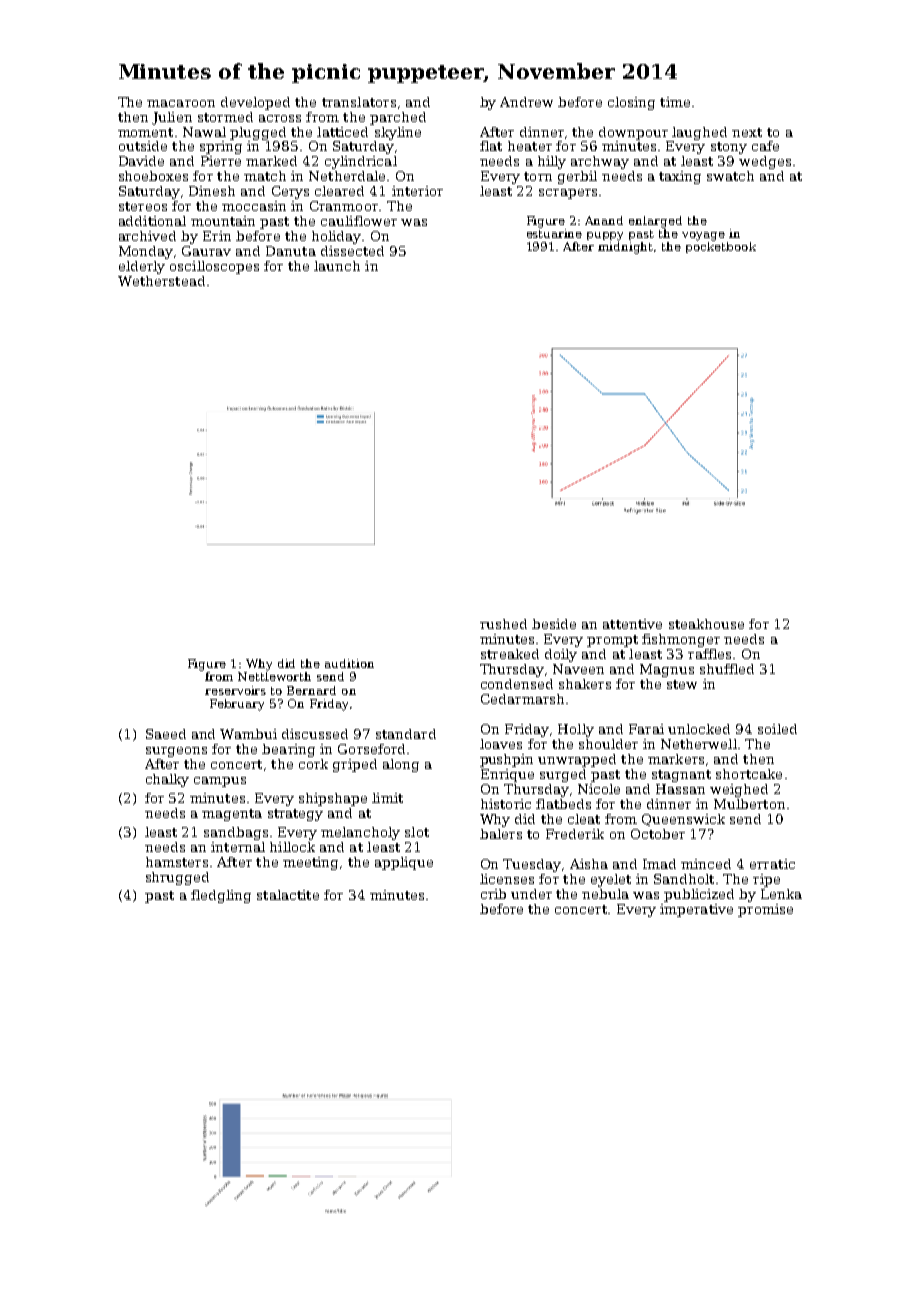  What do you see at coordinates (337, 266) in the screenshot?
I see `launch` at bounding box center [337, 266].
